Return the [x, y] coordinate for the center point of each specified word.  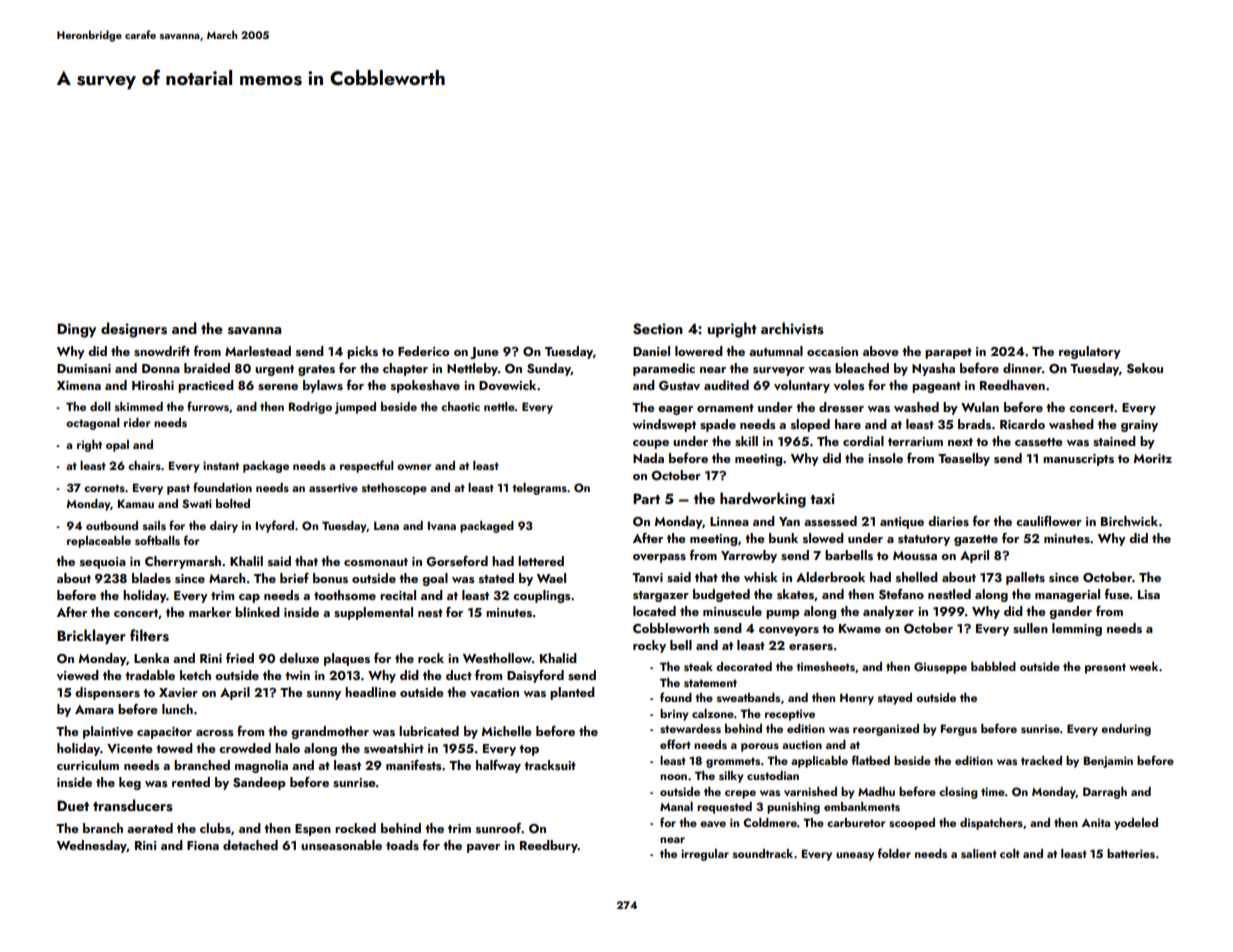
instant [221, 465]
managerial [1067, 595]
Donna [161, 368]
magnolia [261, 766]
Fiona [203, 845]
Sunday [549, 369]
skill [746, 441]
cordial [863, 441]
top [529, 750]
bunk [783, 538]
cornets [104, 488]
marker [210, 612]
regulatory [1090, 352]
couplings [542, 596]
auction [802, 744]
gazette [976, 540]
